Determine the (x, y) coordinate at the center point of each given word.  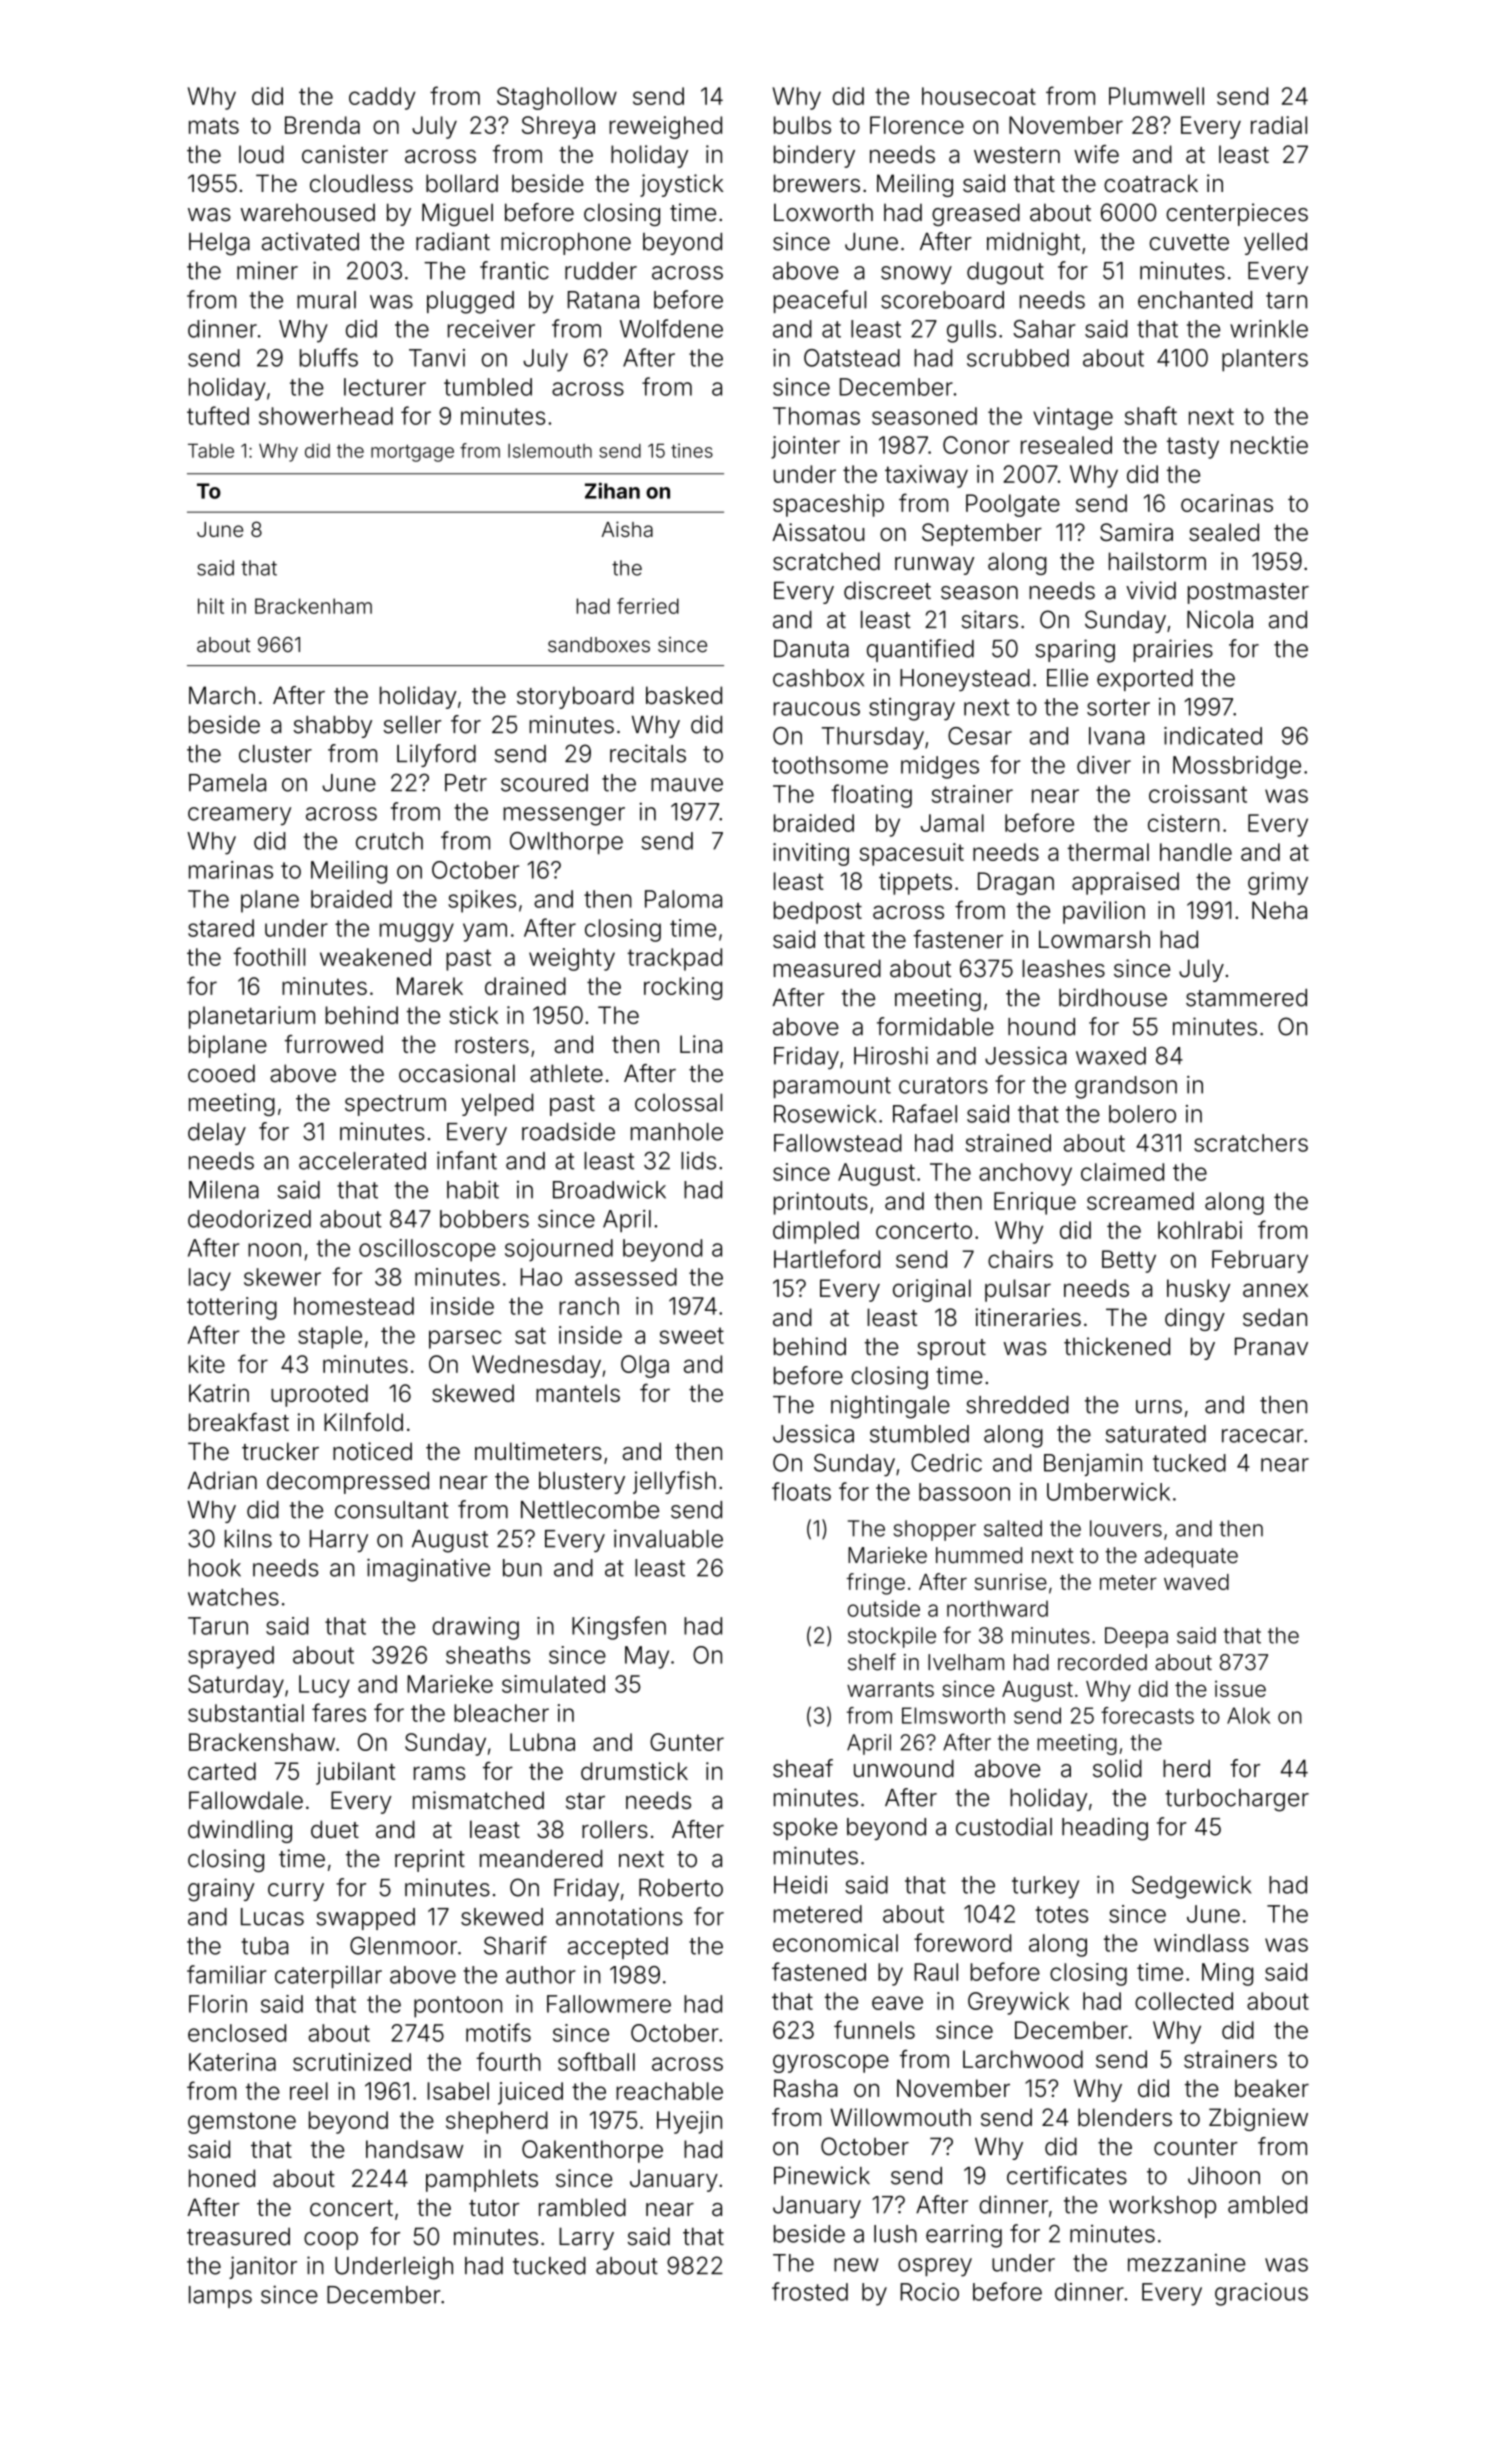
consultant (392, 1510)
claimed (1122, 1172)
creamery (239, 816)
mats (214, 125)
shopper (934, 1530)
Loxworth (823, 212)
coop (331, 2241)
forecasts (1147, 1715)
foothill (269, 956)
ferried (648, 606)
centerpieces (1237, 214)
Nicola (1220, 619)
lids (698, 1161)
